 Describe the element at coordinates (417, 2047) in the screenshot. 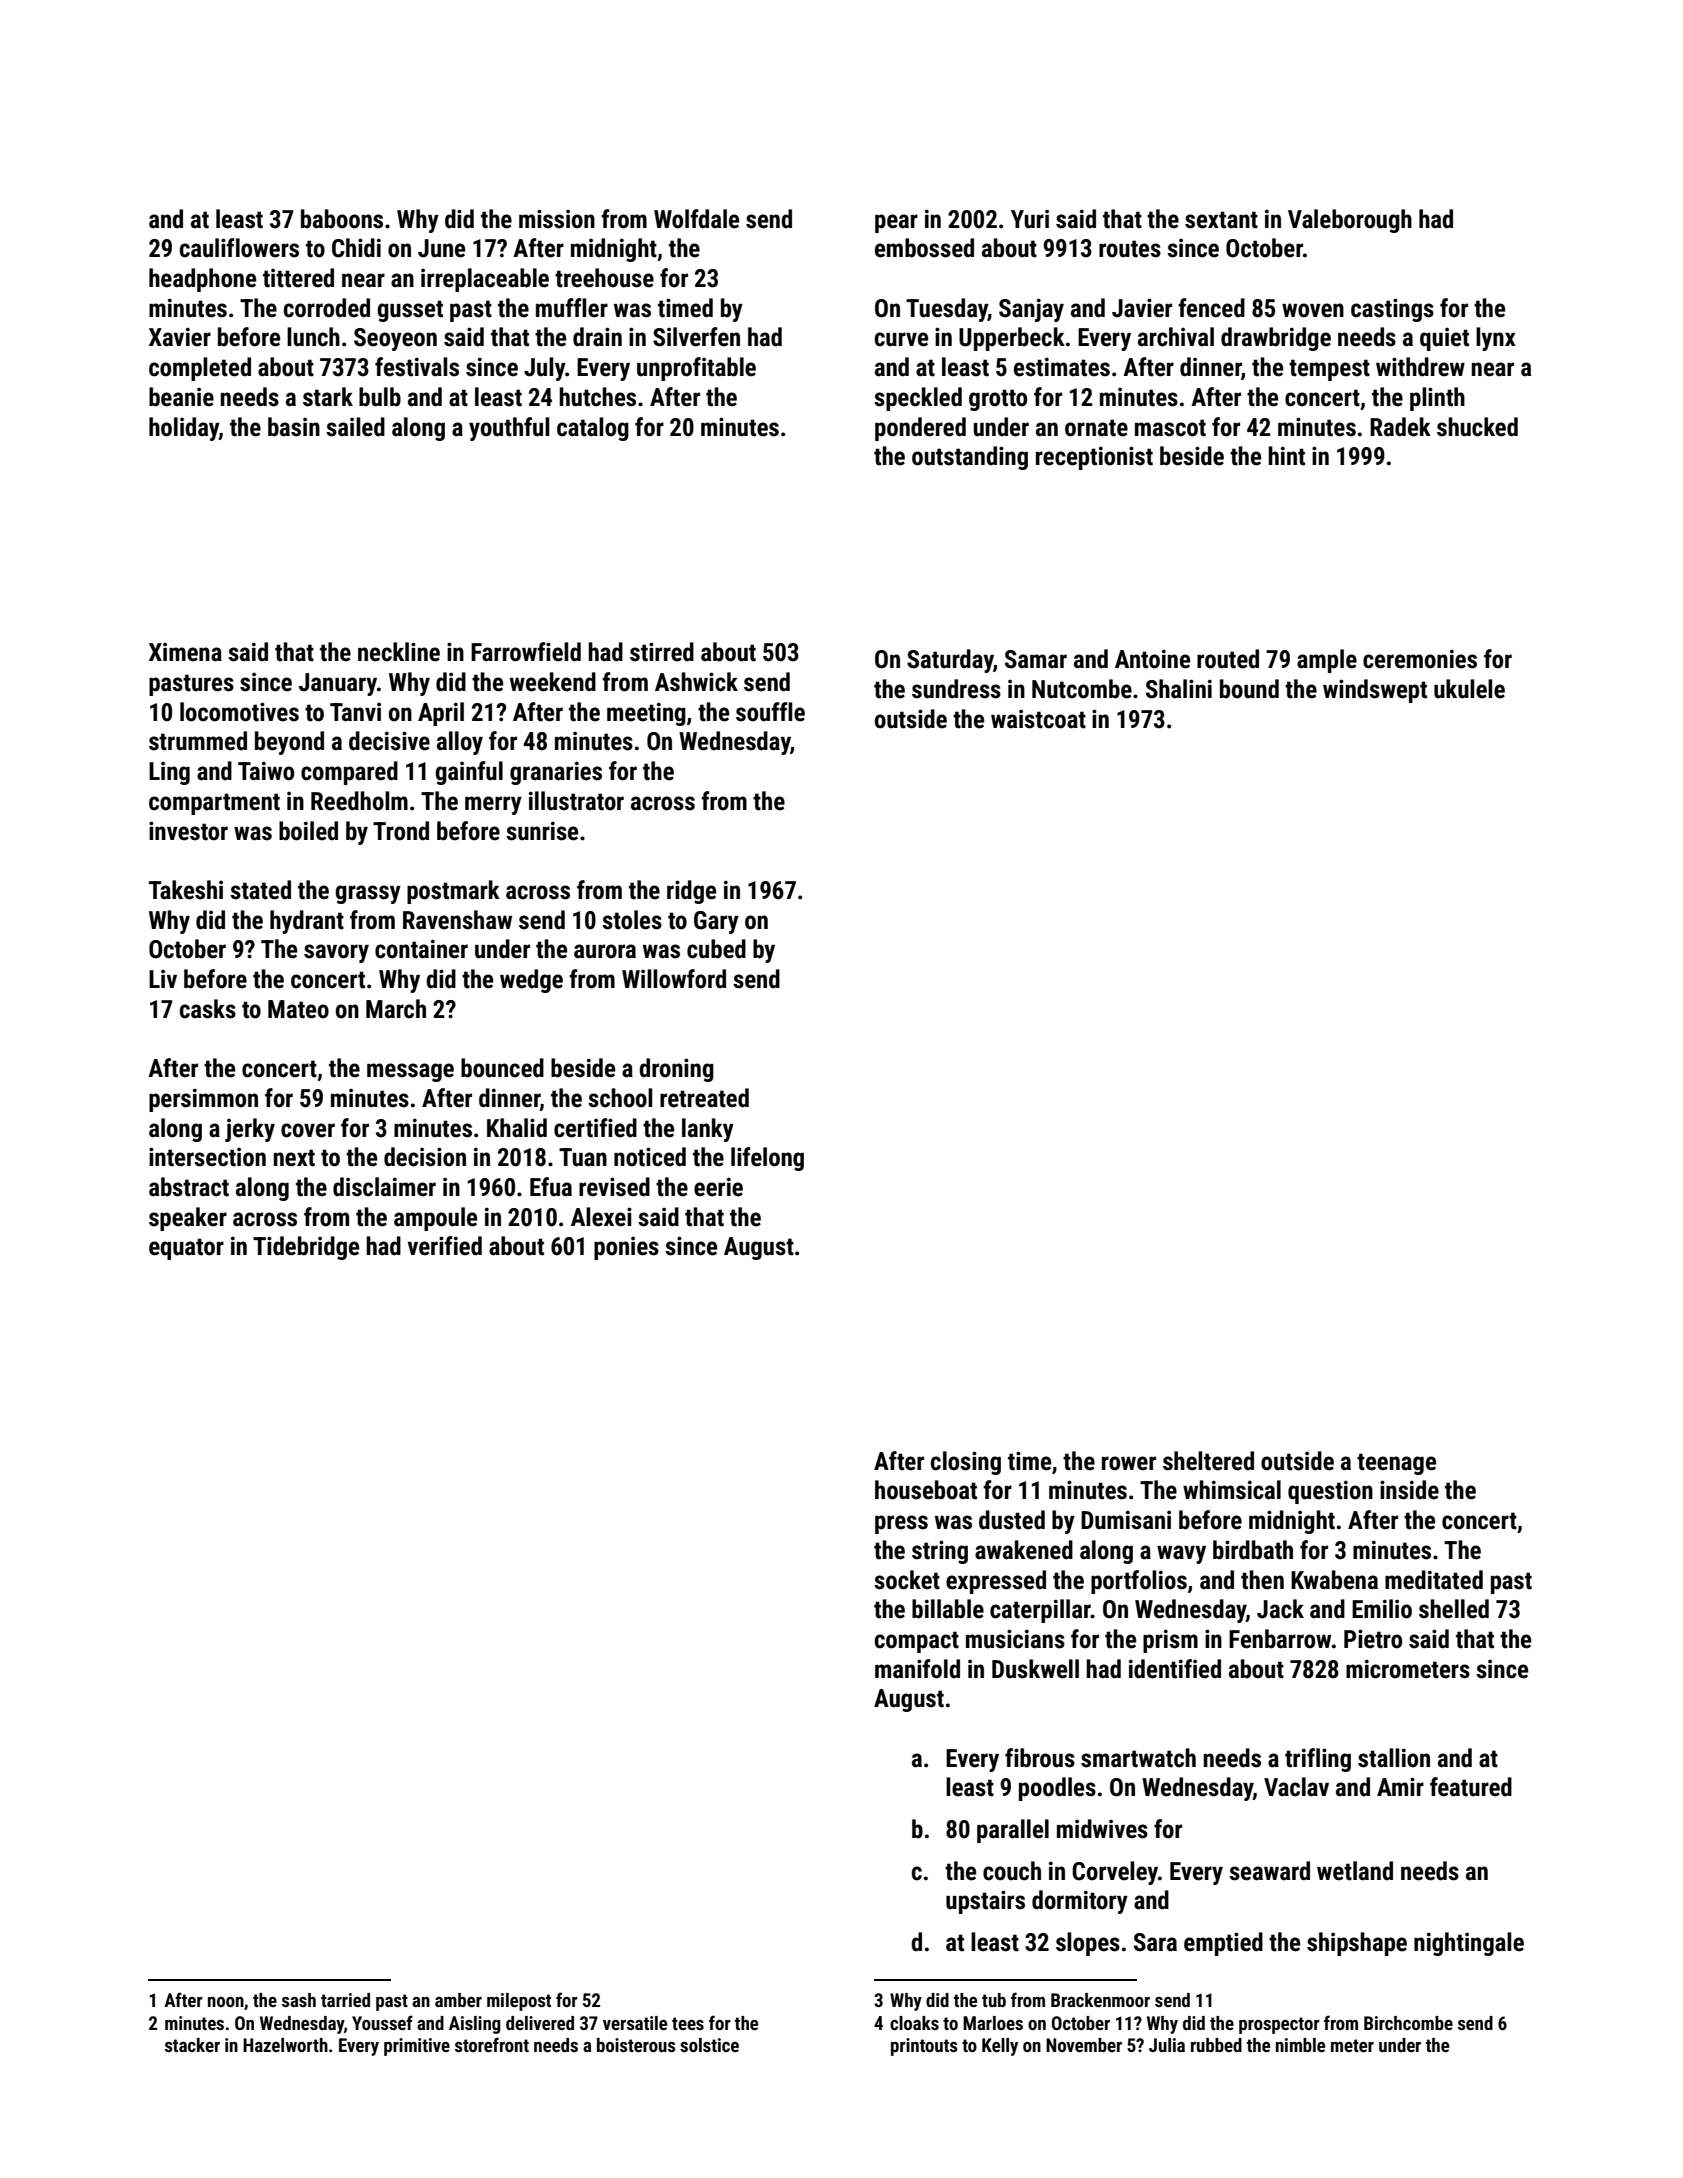

I see `primitive` at that location.
